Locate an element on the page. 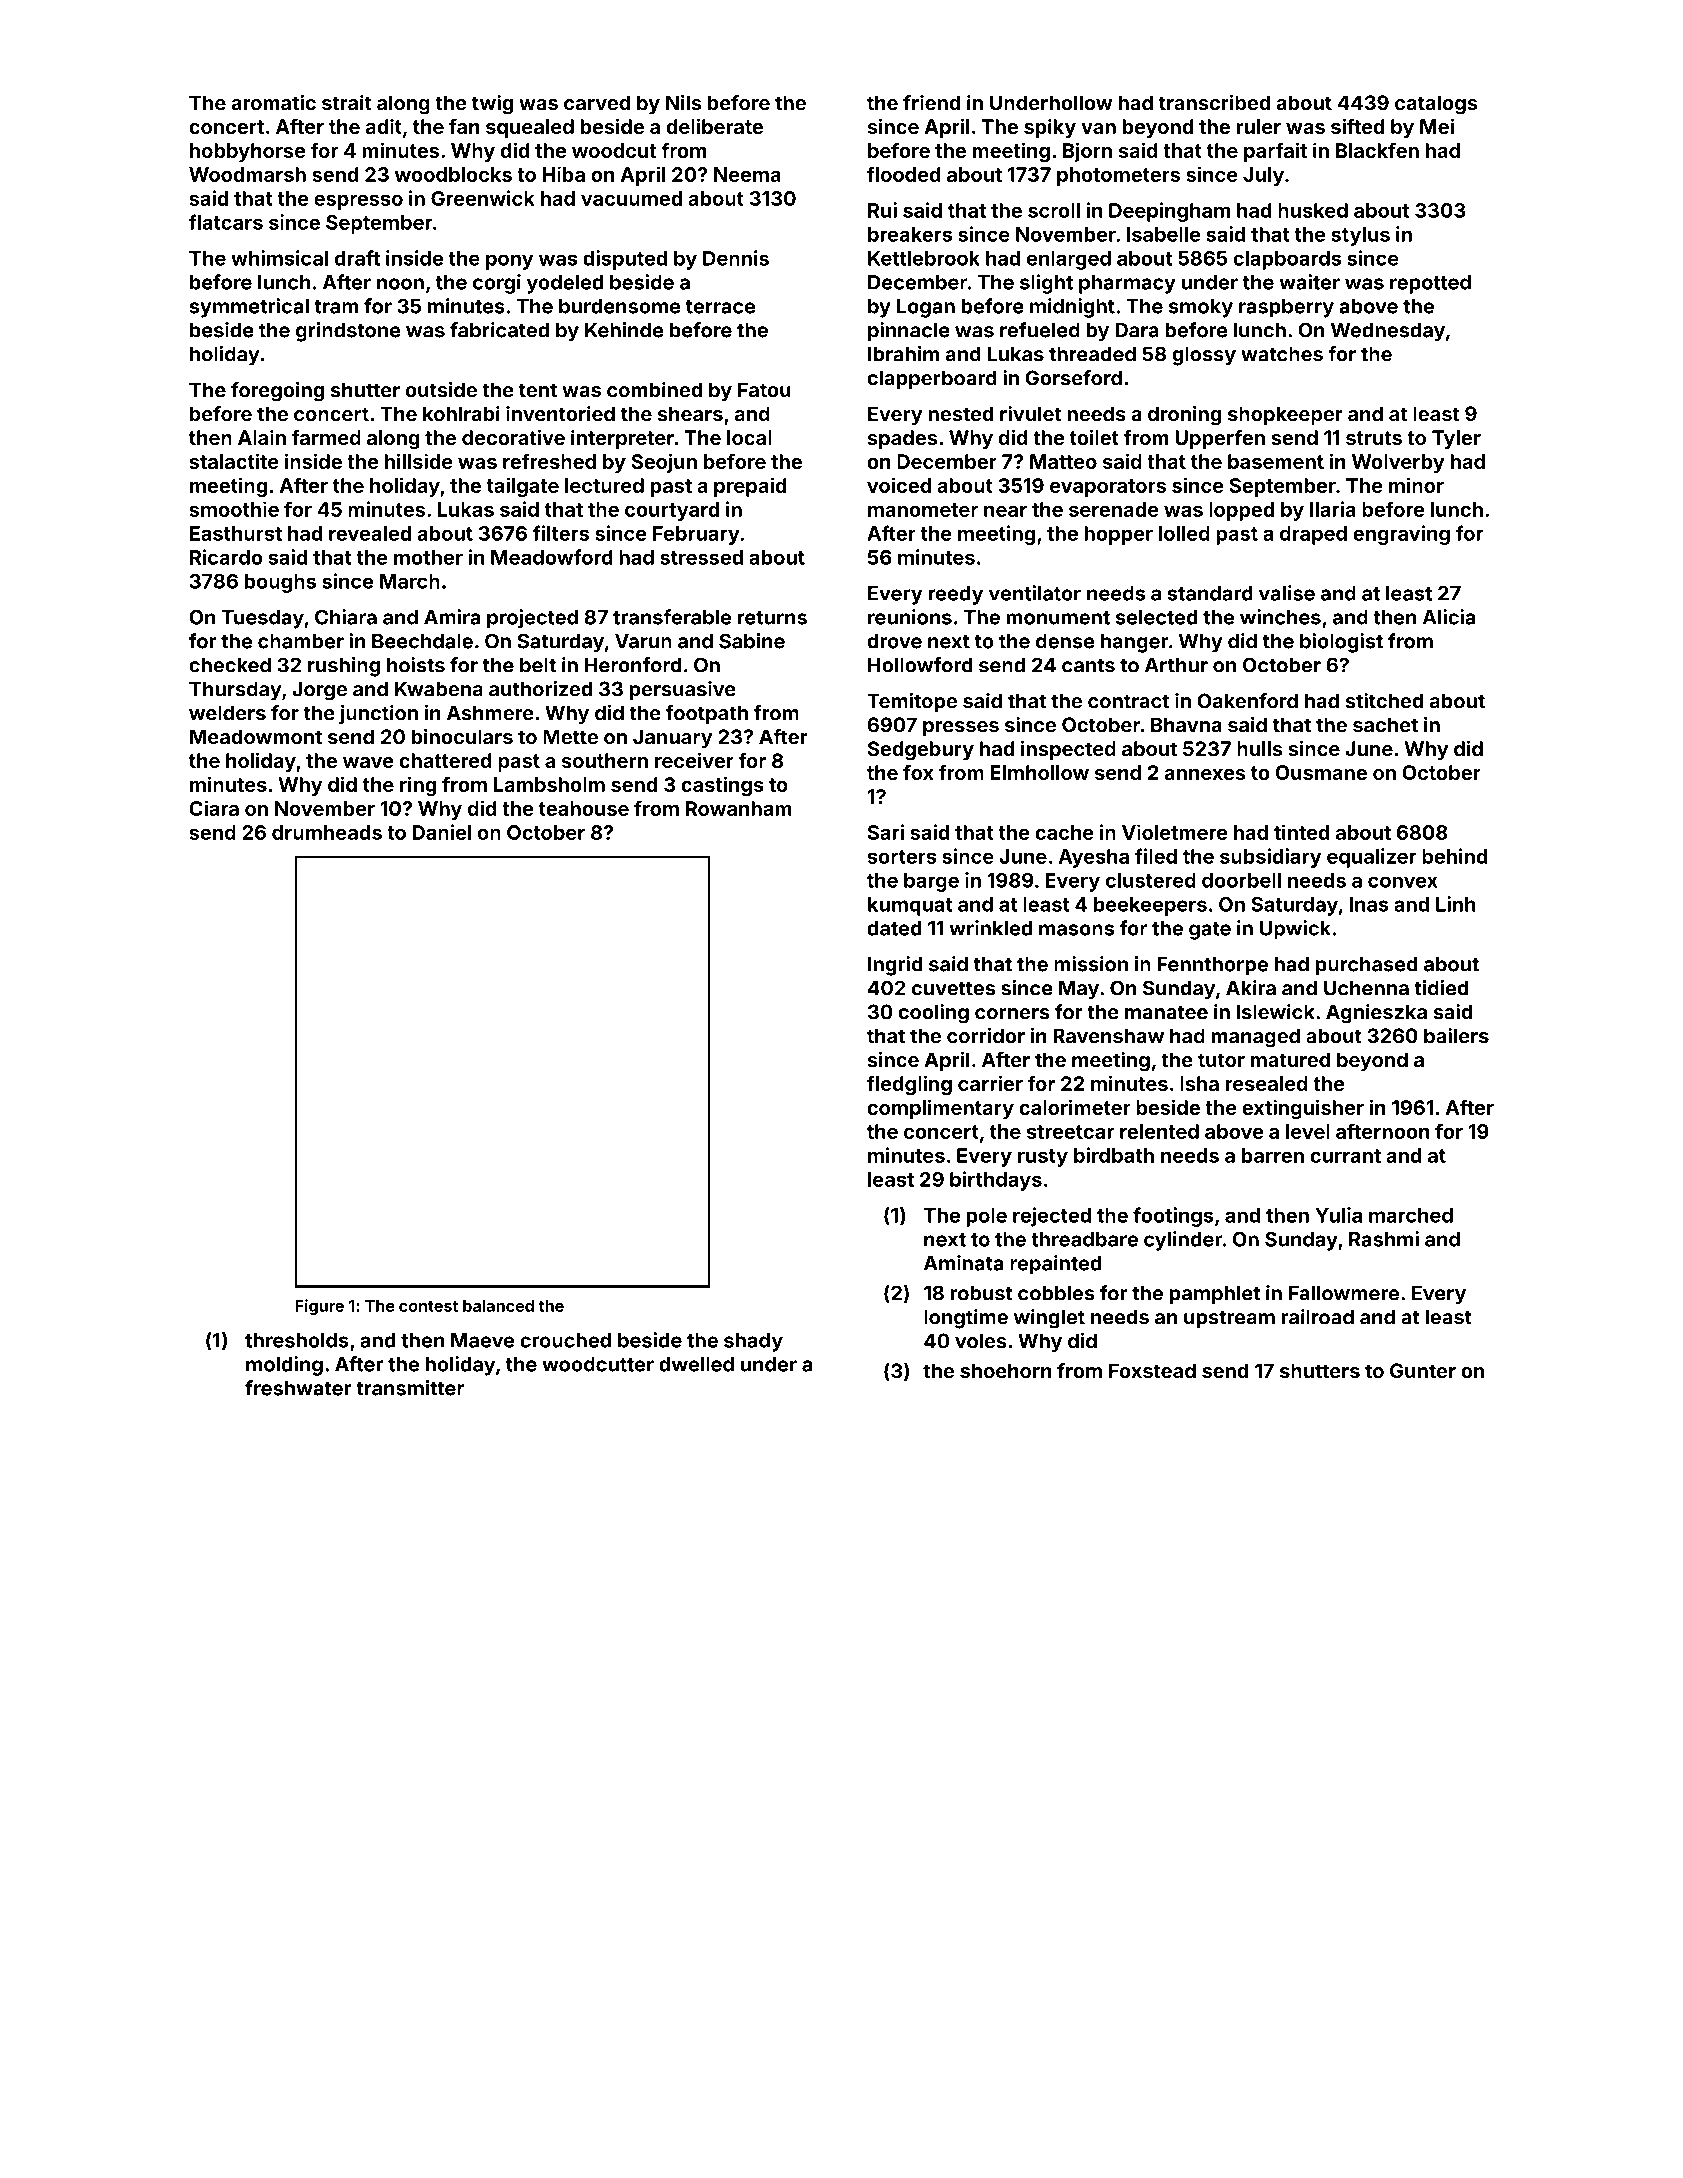  cache is located at coordinates (1064, 832).
